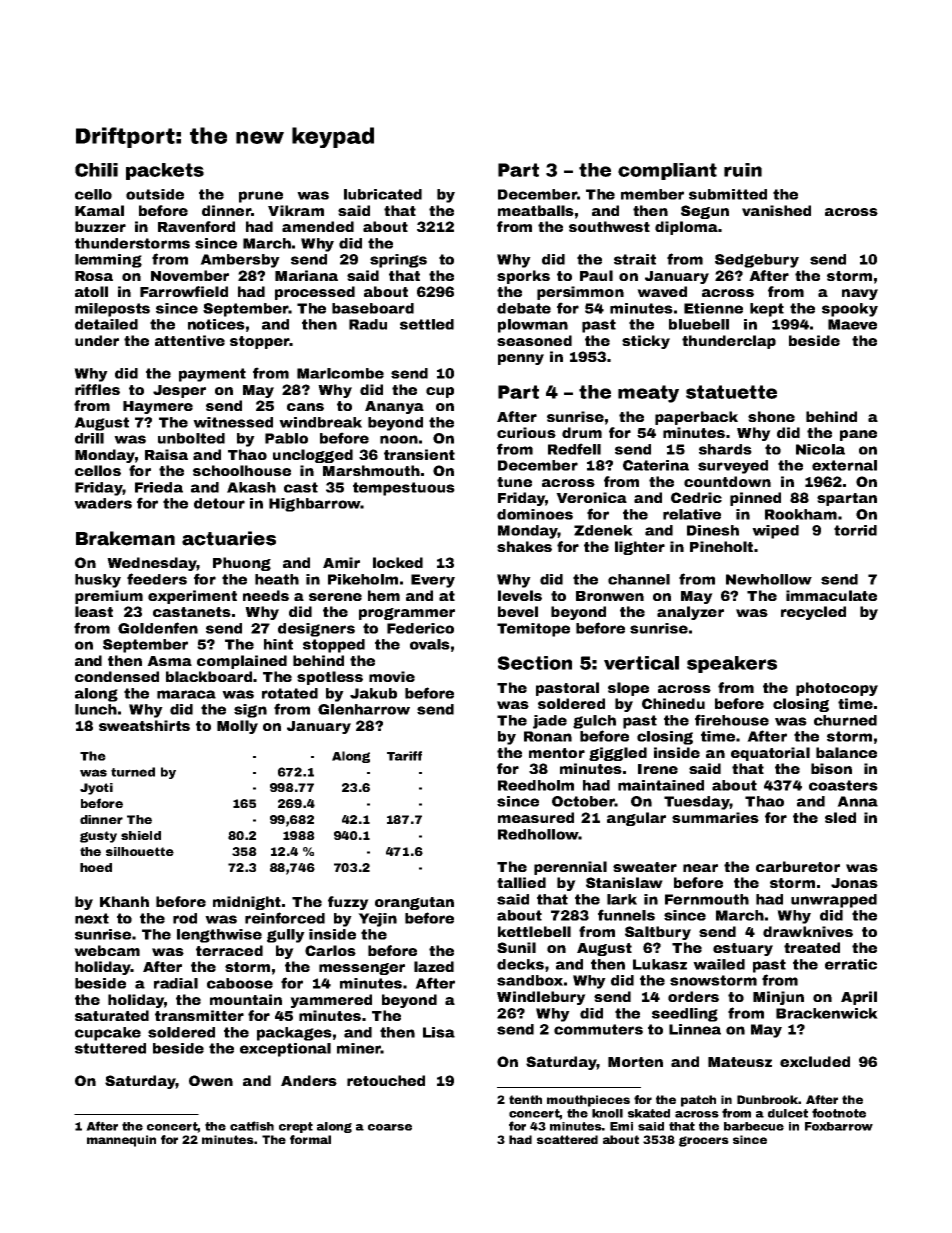  I want to click on spooky, so click(850, 310).
